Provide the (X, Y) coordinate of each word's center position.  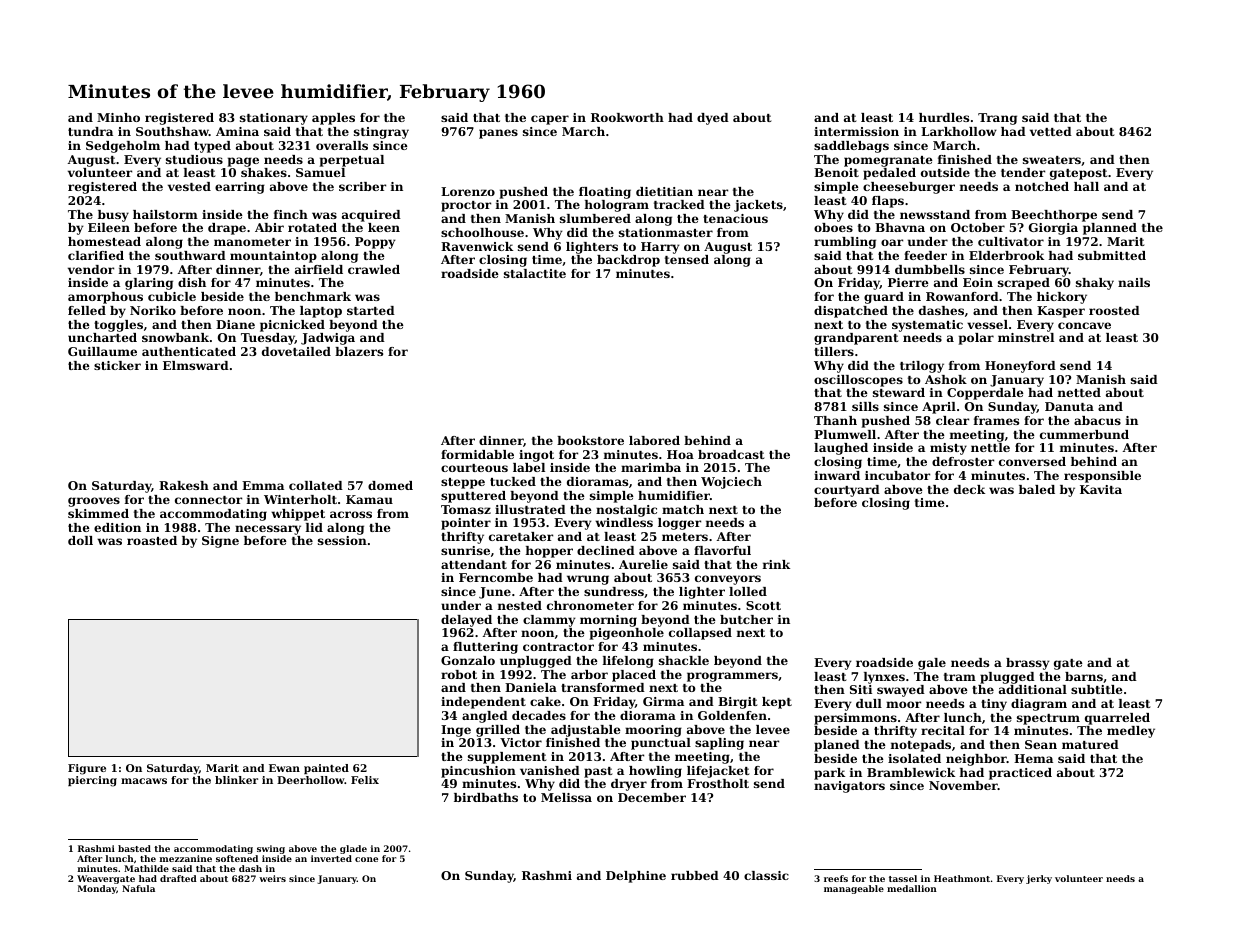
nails (1134, 282)
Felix (365, 780)
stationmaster (666, 232)
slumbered (595, 218)
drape (227, 229)
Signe (220, 542)
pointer (466, 524)
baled (1037, 489)
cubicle (172, 296)
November (963, 785)
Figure (87, 769)
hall (1086, 186)
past (598, 772)
